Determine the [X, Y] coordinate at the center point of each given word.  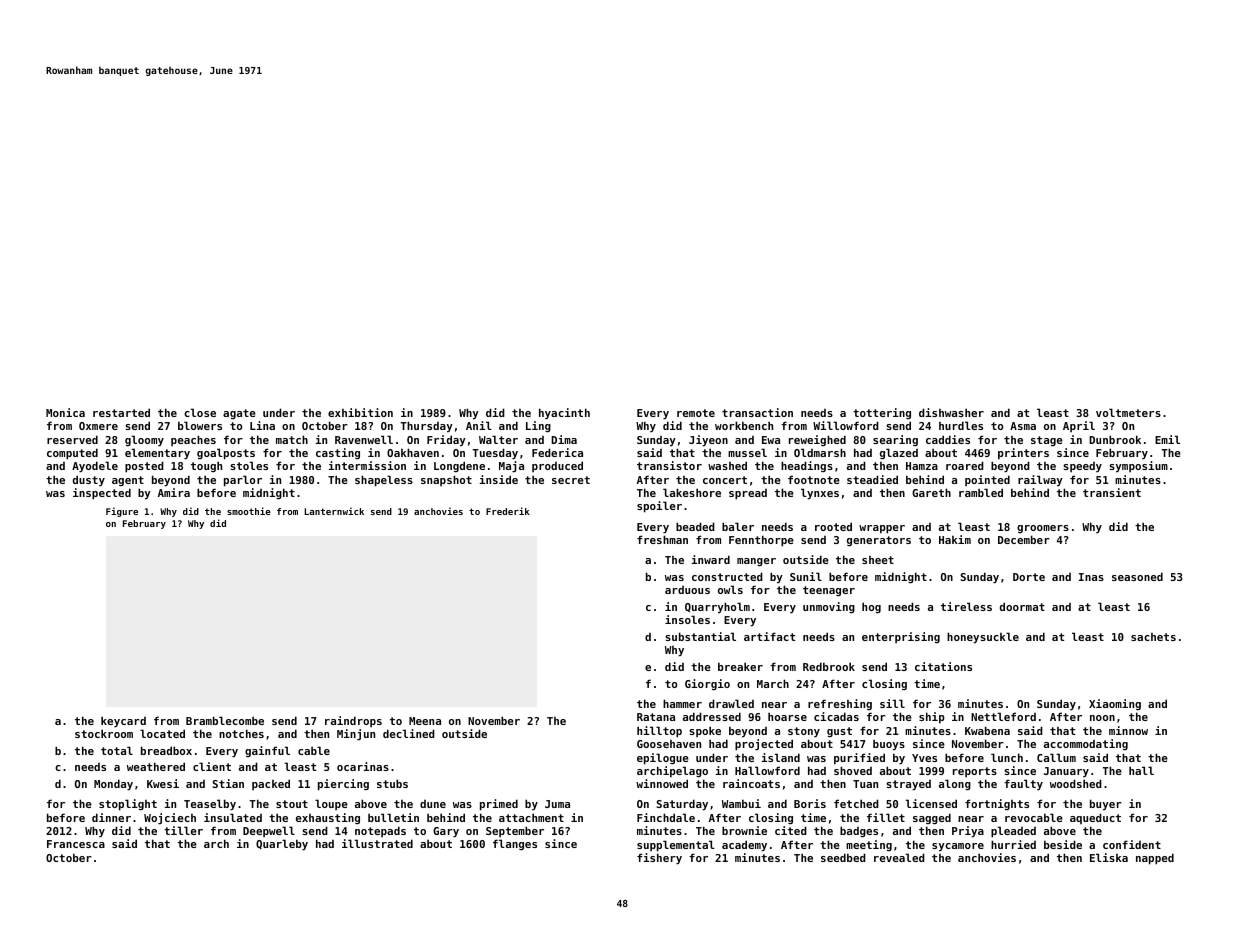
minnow [1128, 730]
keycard [123, 722]
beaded [695, 526]
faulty [1023, 784]
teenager [829, 591]
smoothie [249, 511]
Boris [810, 803]
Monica [65, 412]
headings [807, 466]
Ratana [656, 717]
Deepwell [269, 831]
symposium [1138, 467]
